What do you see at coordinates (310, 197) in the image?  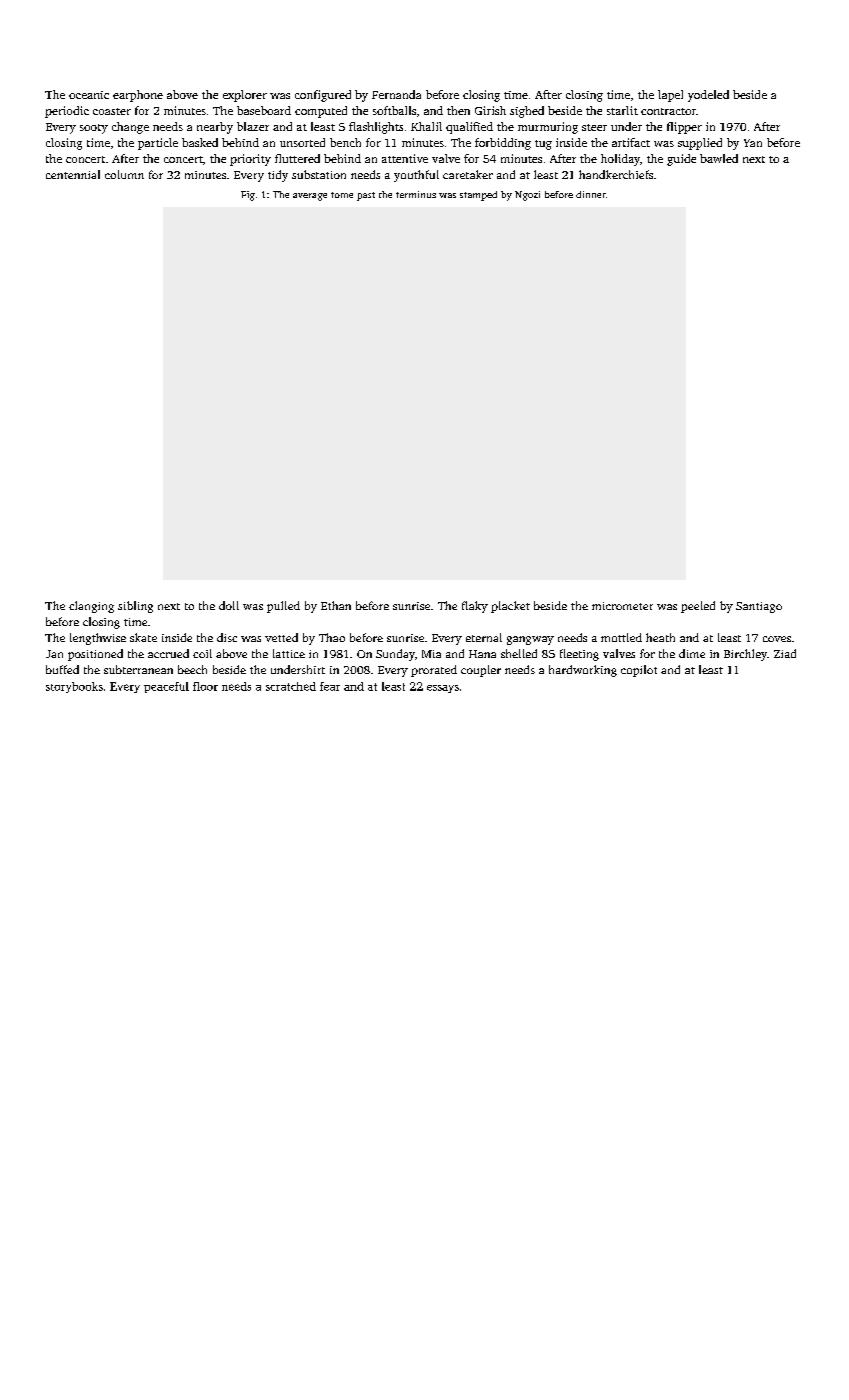 I see `average` at bounding box center [310, 197].
